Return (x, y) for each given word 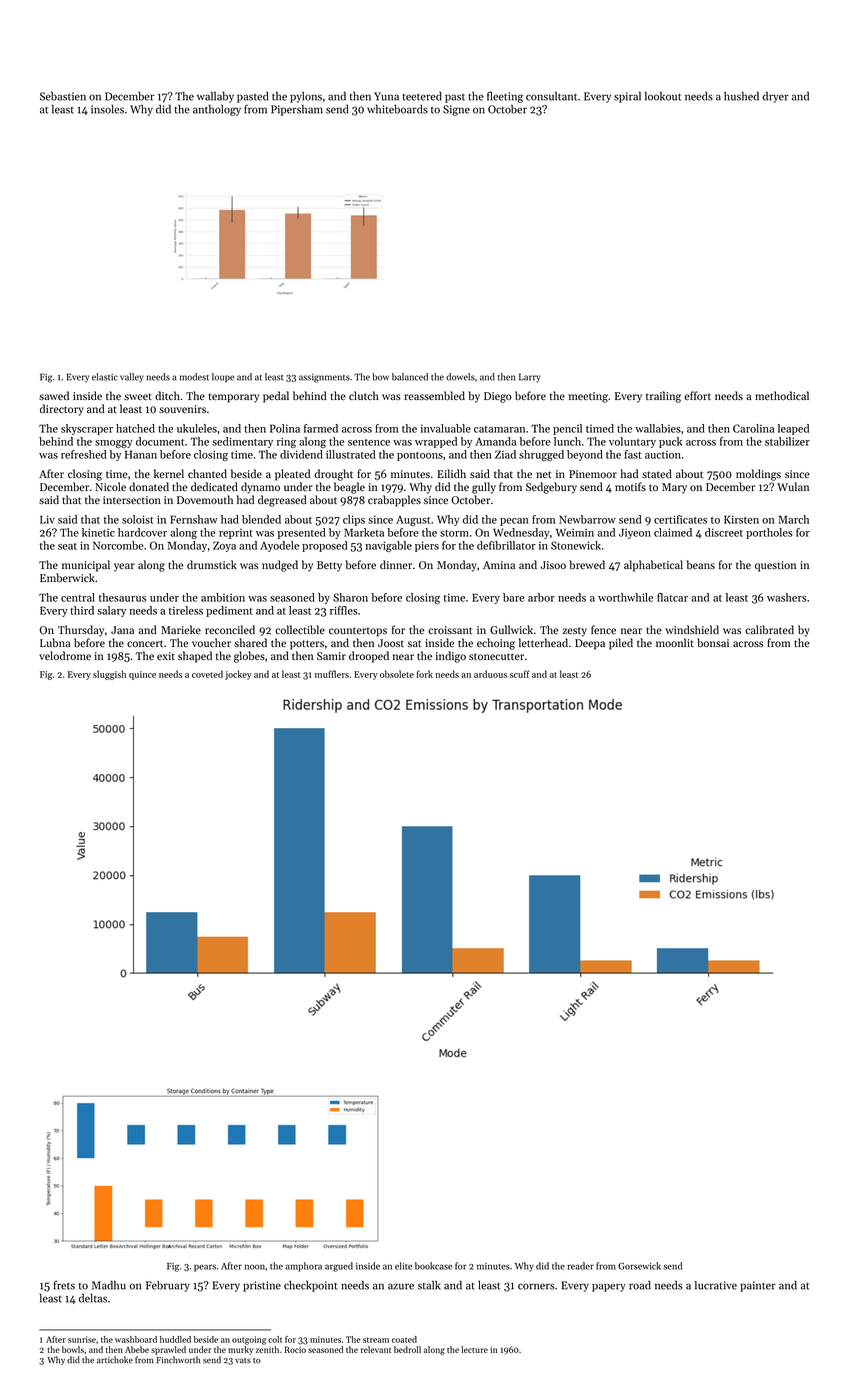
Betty (329, 566)
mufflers (332, 674)
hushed (741, 96)
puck (670, 442)
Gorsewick (639, 1266)
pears (205, 1268)
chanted (207, 473)
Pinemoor (593, 474)
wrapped (436, 442)
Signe (456, 110)
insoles (107, 109)
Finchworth (178, 1360)
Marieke (181, 629)
